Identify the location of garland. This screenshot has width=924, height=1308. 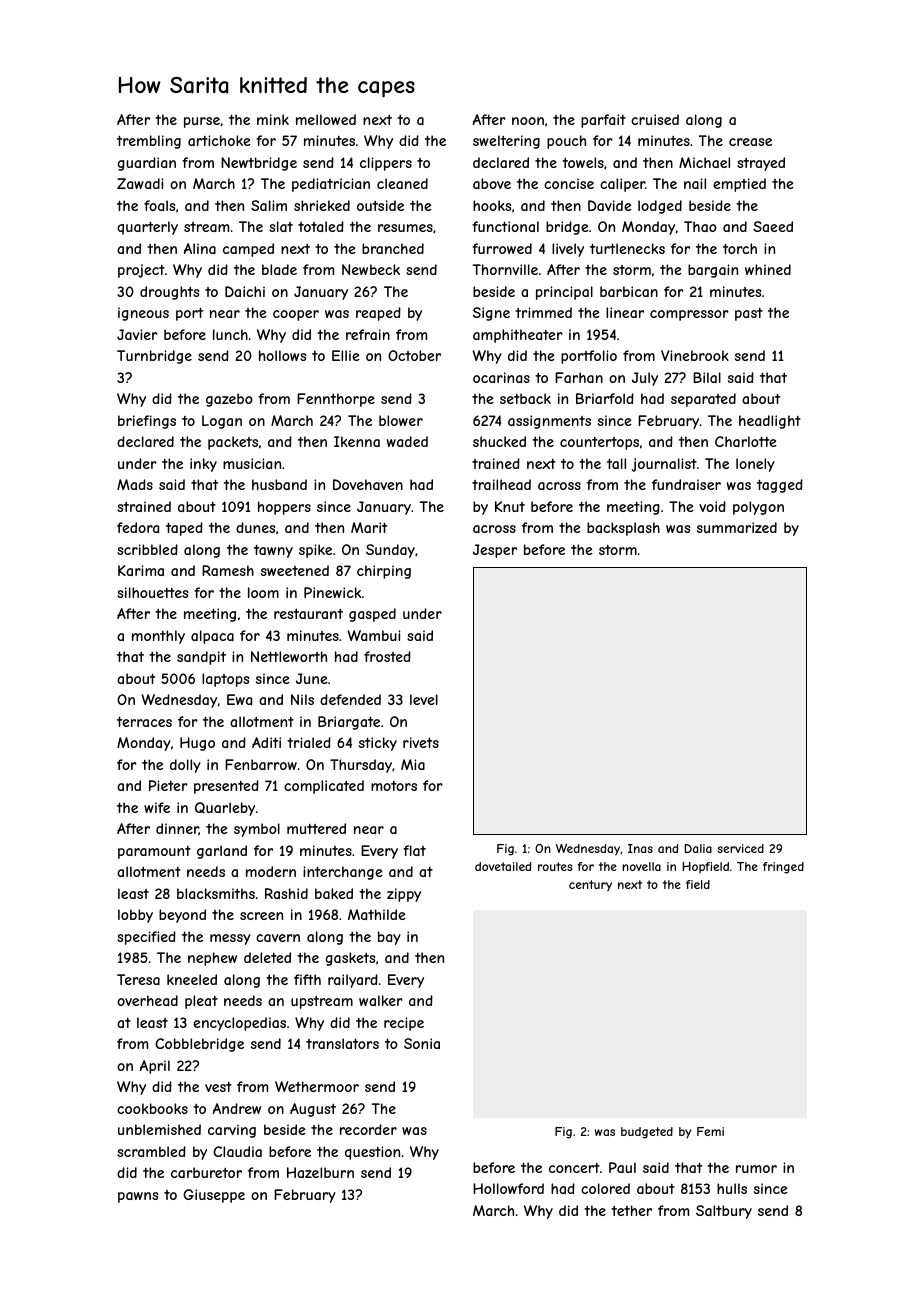
(222, 852).
